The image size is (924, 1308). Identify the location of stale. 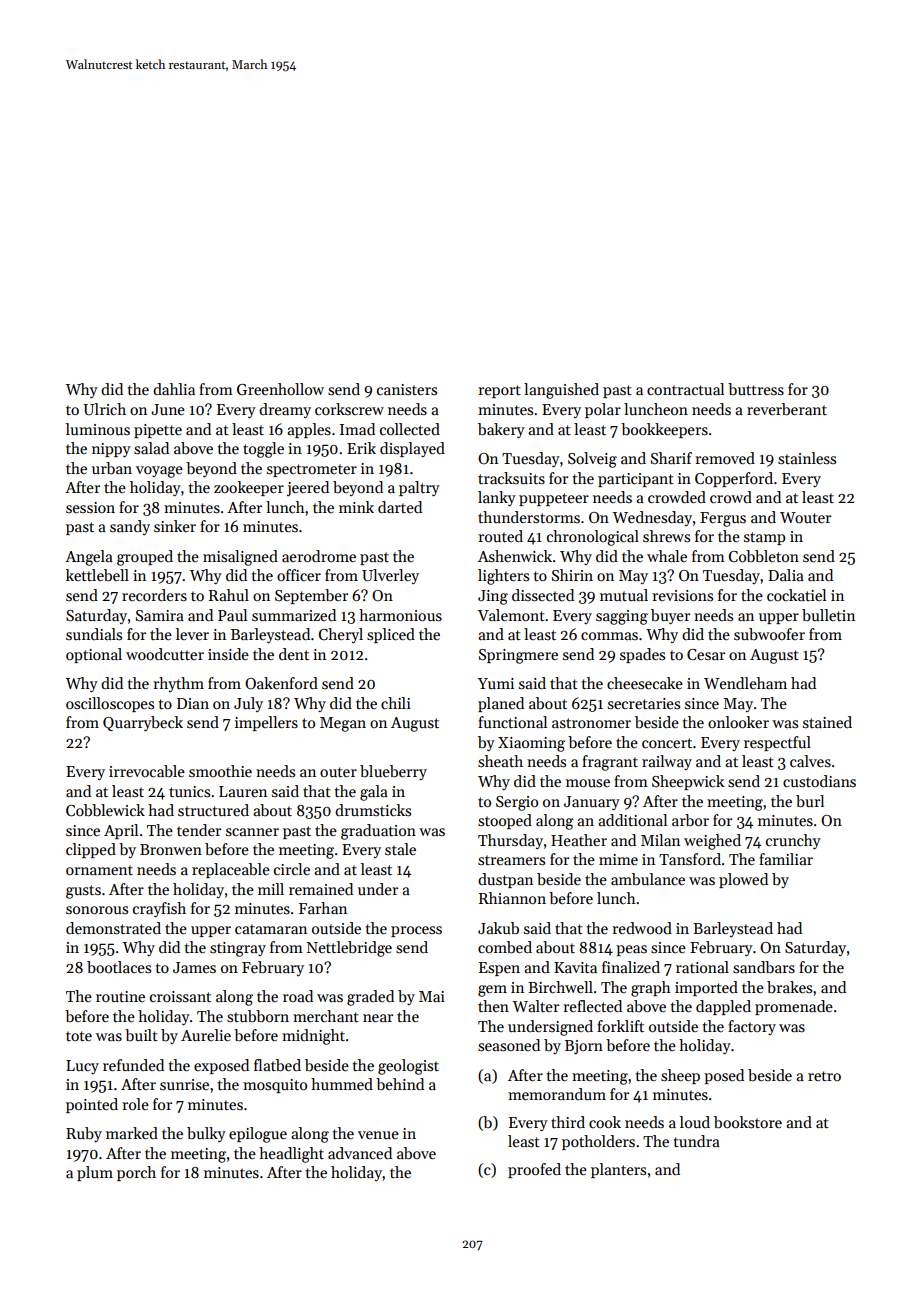
(400, 849).
